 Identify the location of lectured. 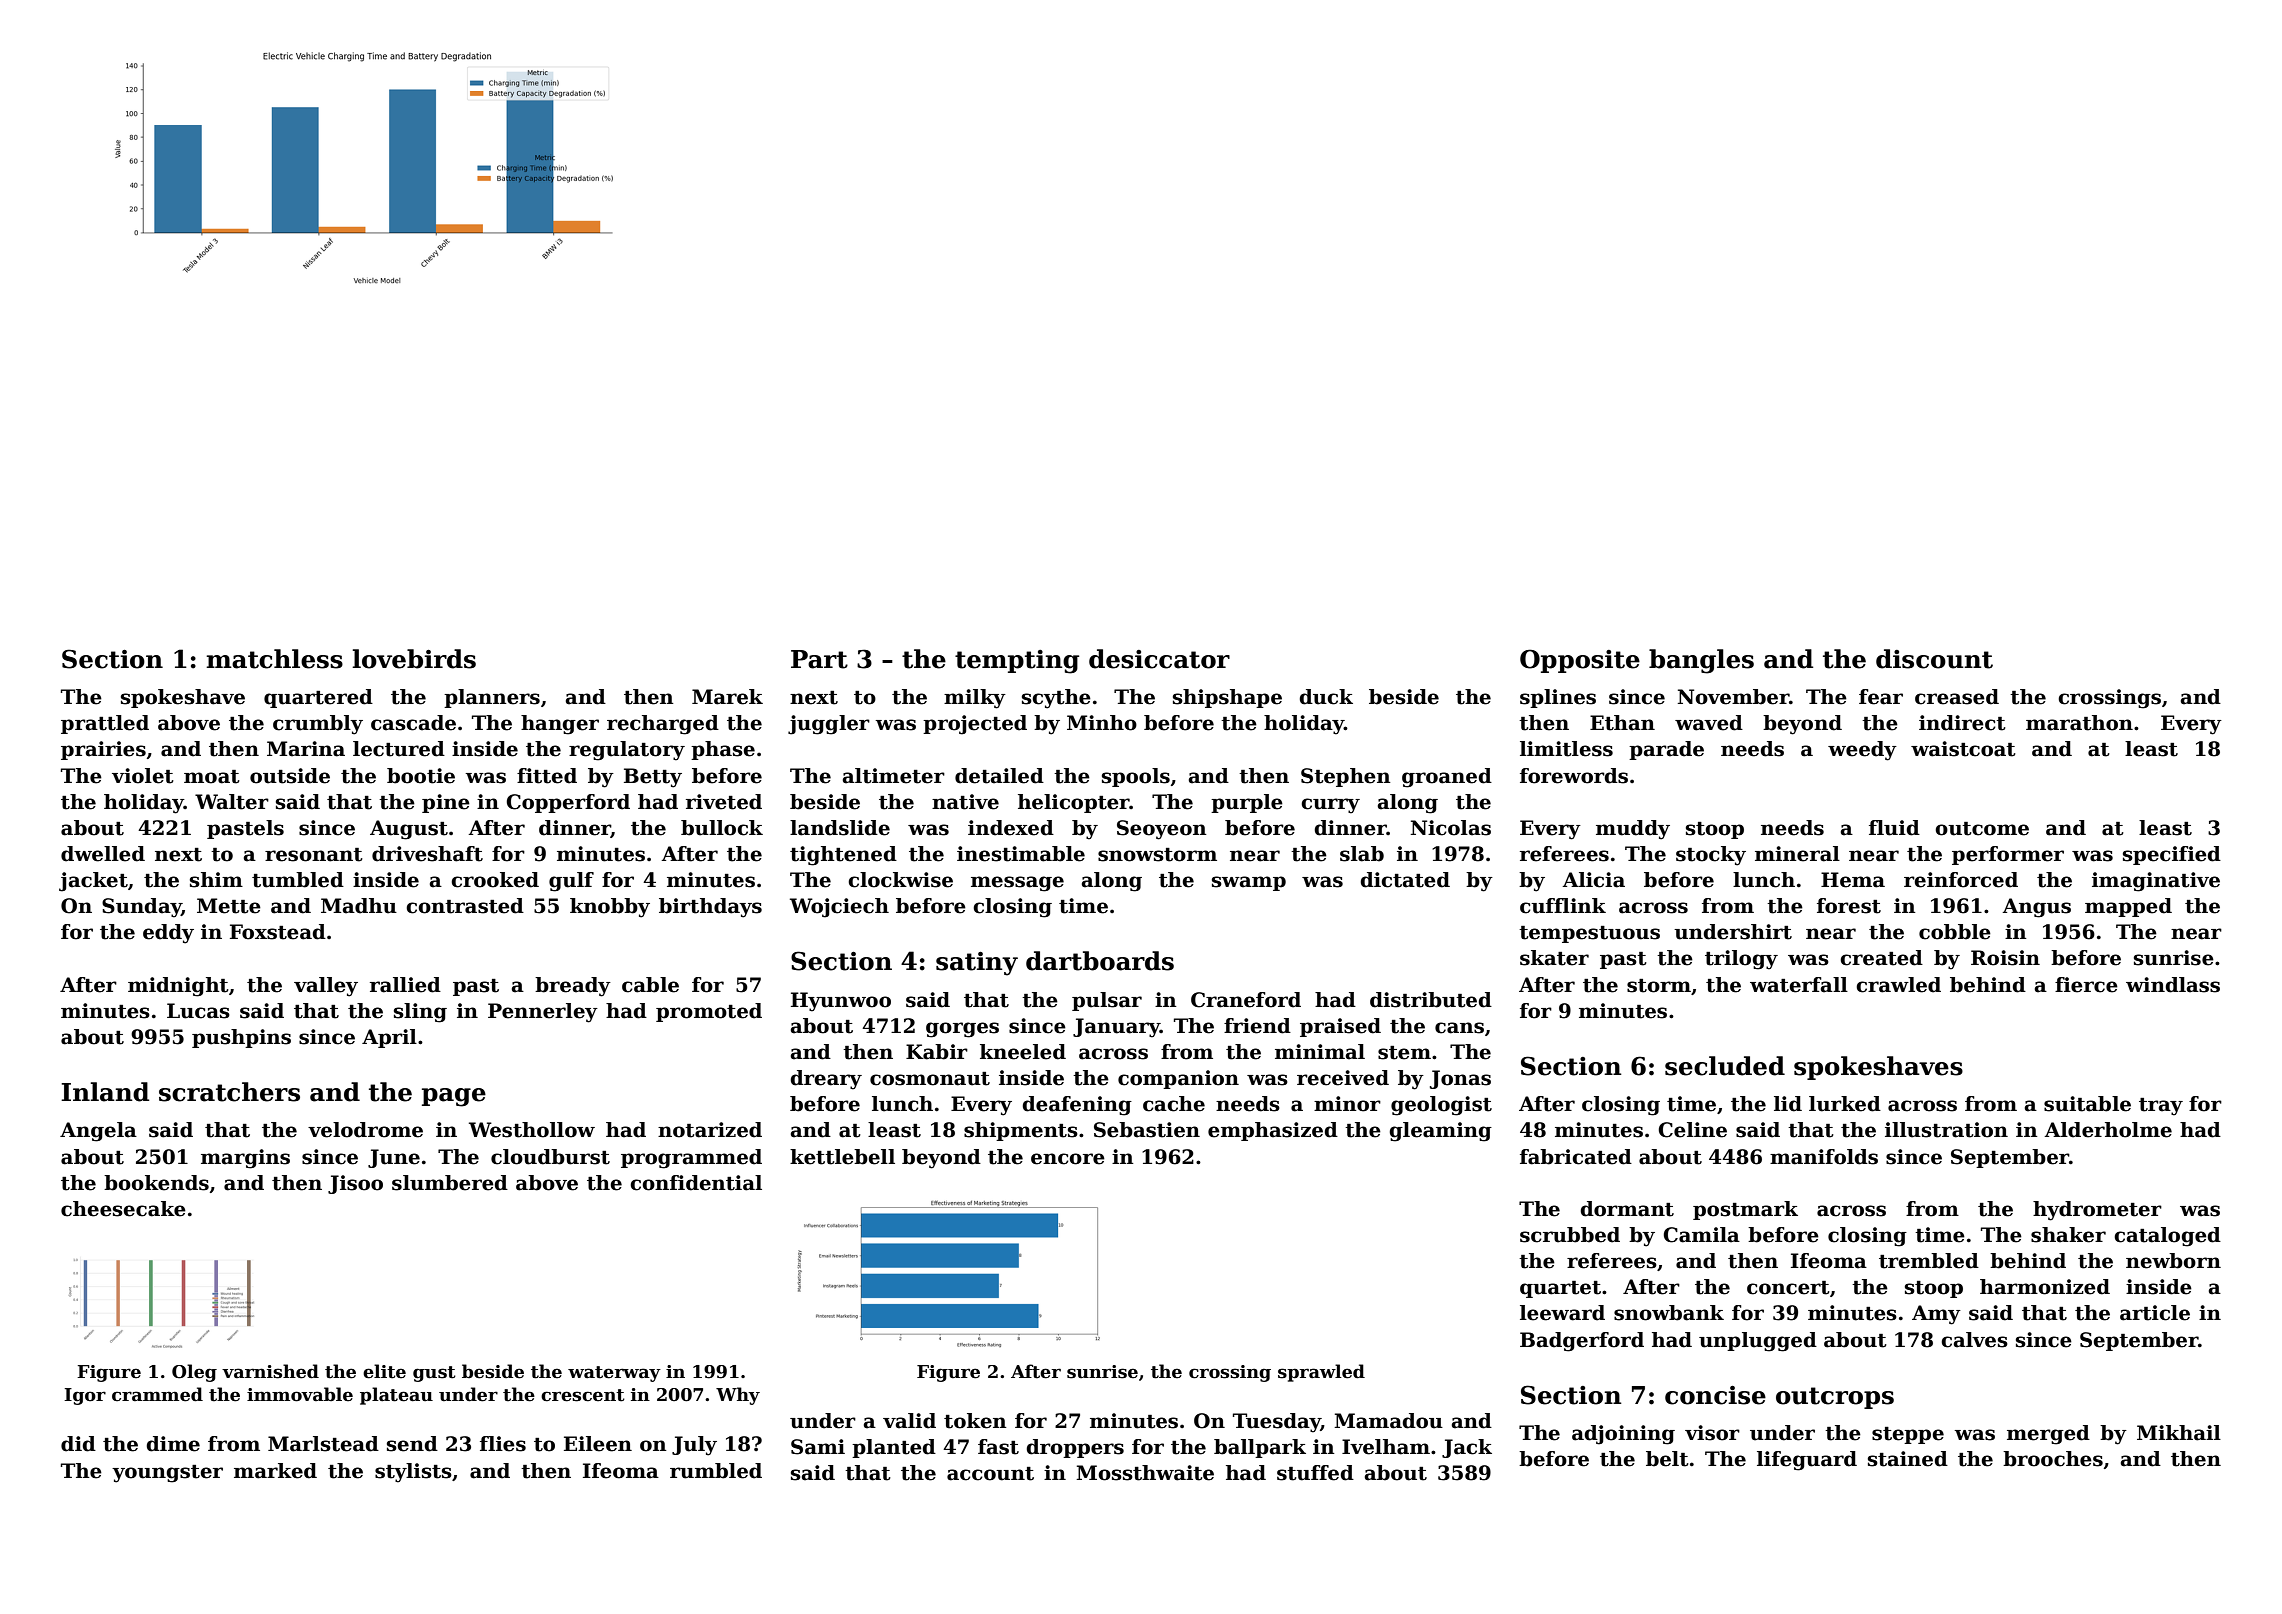
(399, 749).
